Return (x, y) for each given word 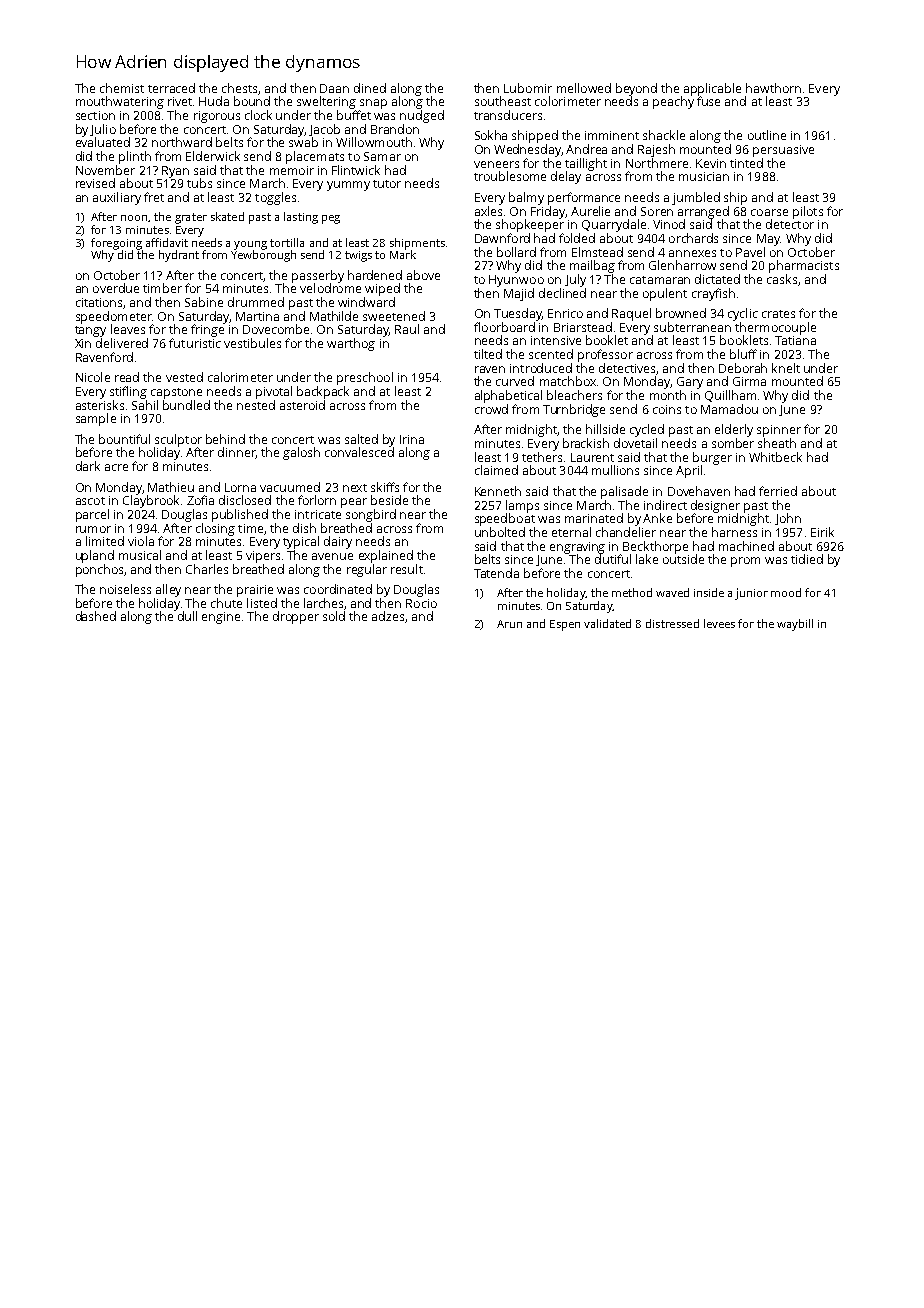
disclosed (245, 500)
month (668, 395)
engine (221, 618)
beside (389, 500)
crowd (491, 409)
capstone (176, 393)
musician (704, 176)
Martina (257, 316)
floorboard (504, 327)
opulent (665, 294)
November (105, 170)
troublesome (510, 176)
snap (373, 104)
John (788, 519)
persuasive (783, 151)
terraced (171, 88)
